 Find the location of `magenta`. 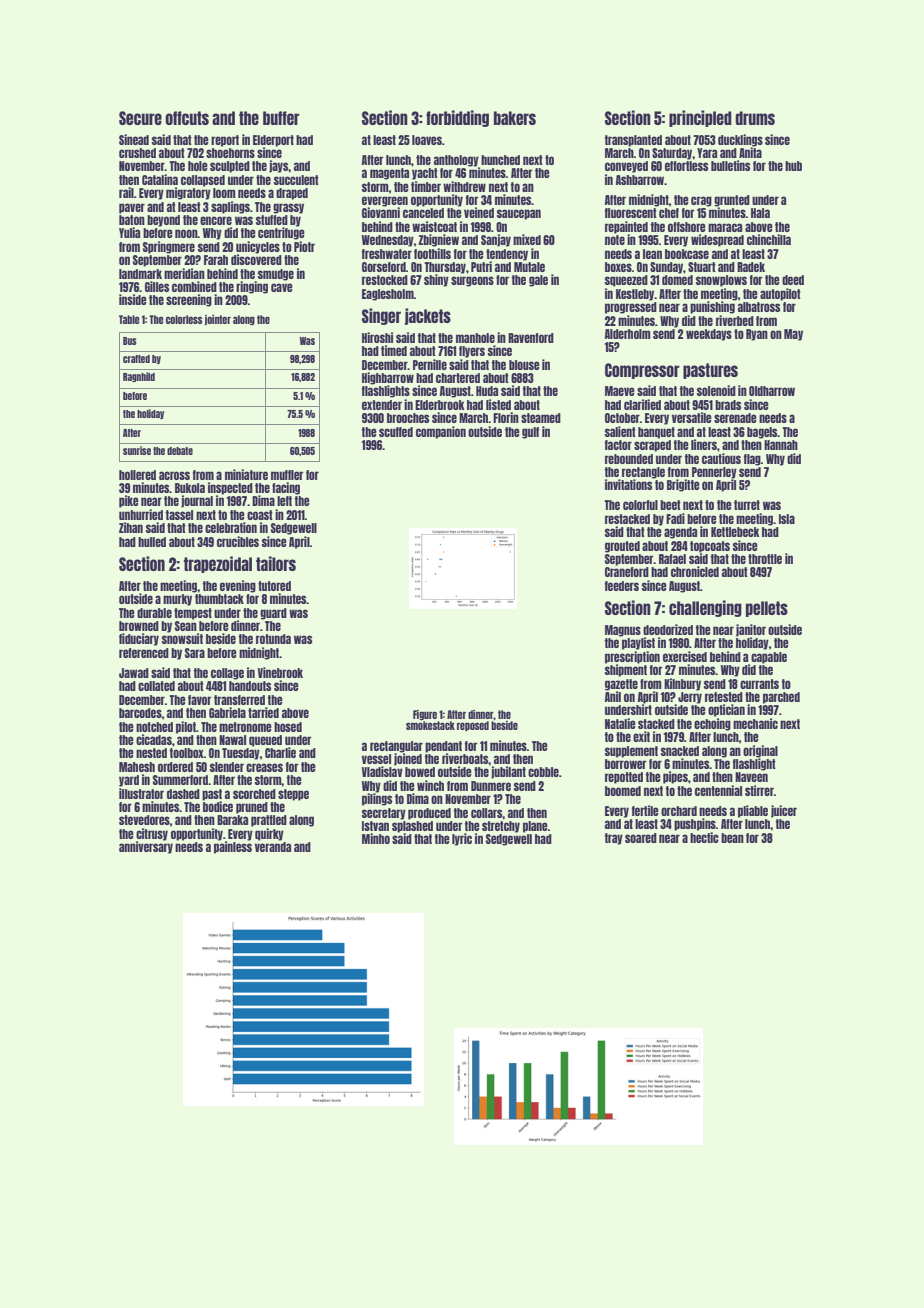

magenta is located at coordinates (389, 174).
